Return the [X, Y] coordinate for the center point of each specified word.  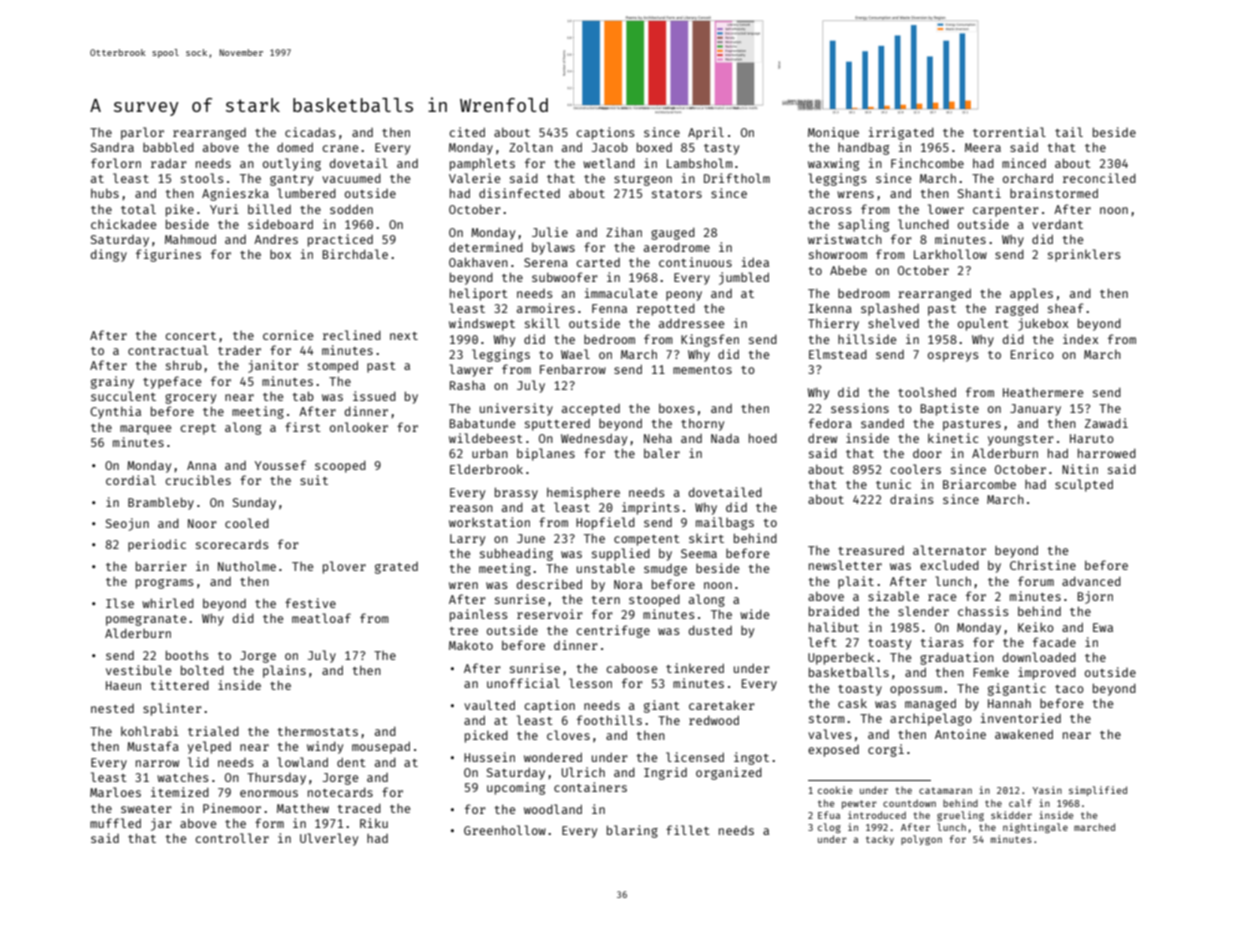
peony [684, 296]
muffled [115, 823]
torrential [1009, 132]
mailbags [725, 523]
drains [912, 499]
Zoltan [531, 147]
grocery [190, 399]
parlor [142, 133]
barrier [161, 566]
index [1080, 339]
